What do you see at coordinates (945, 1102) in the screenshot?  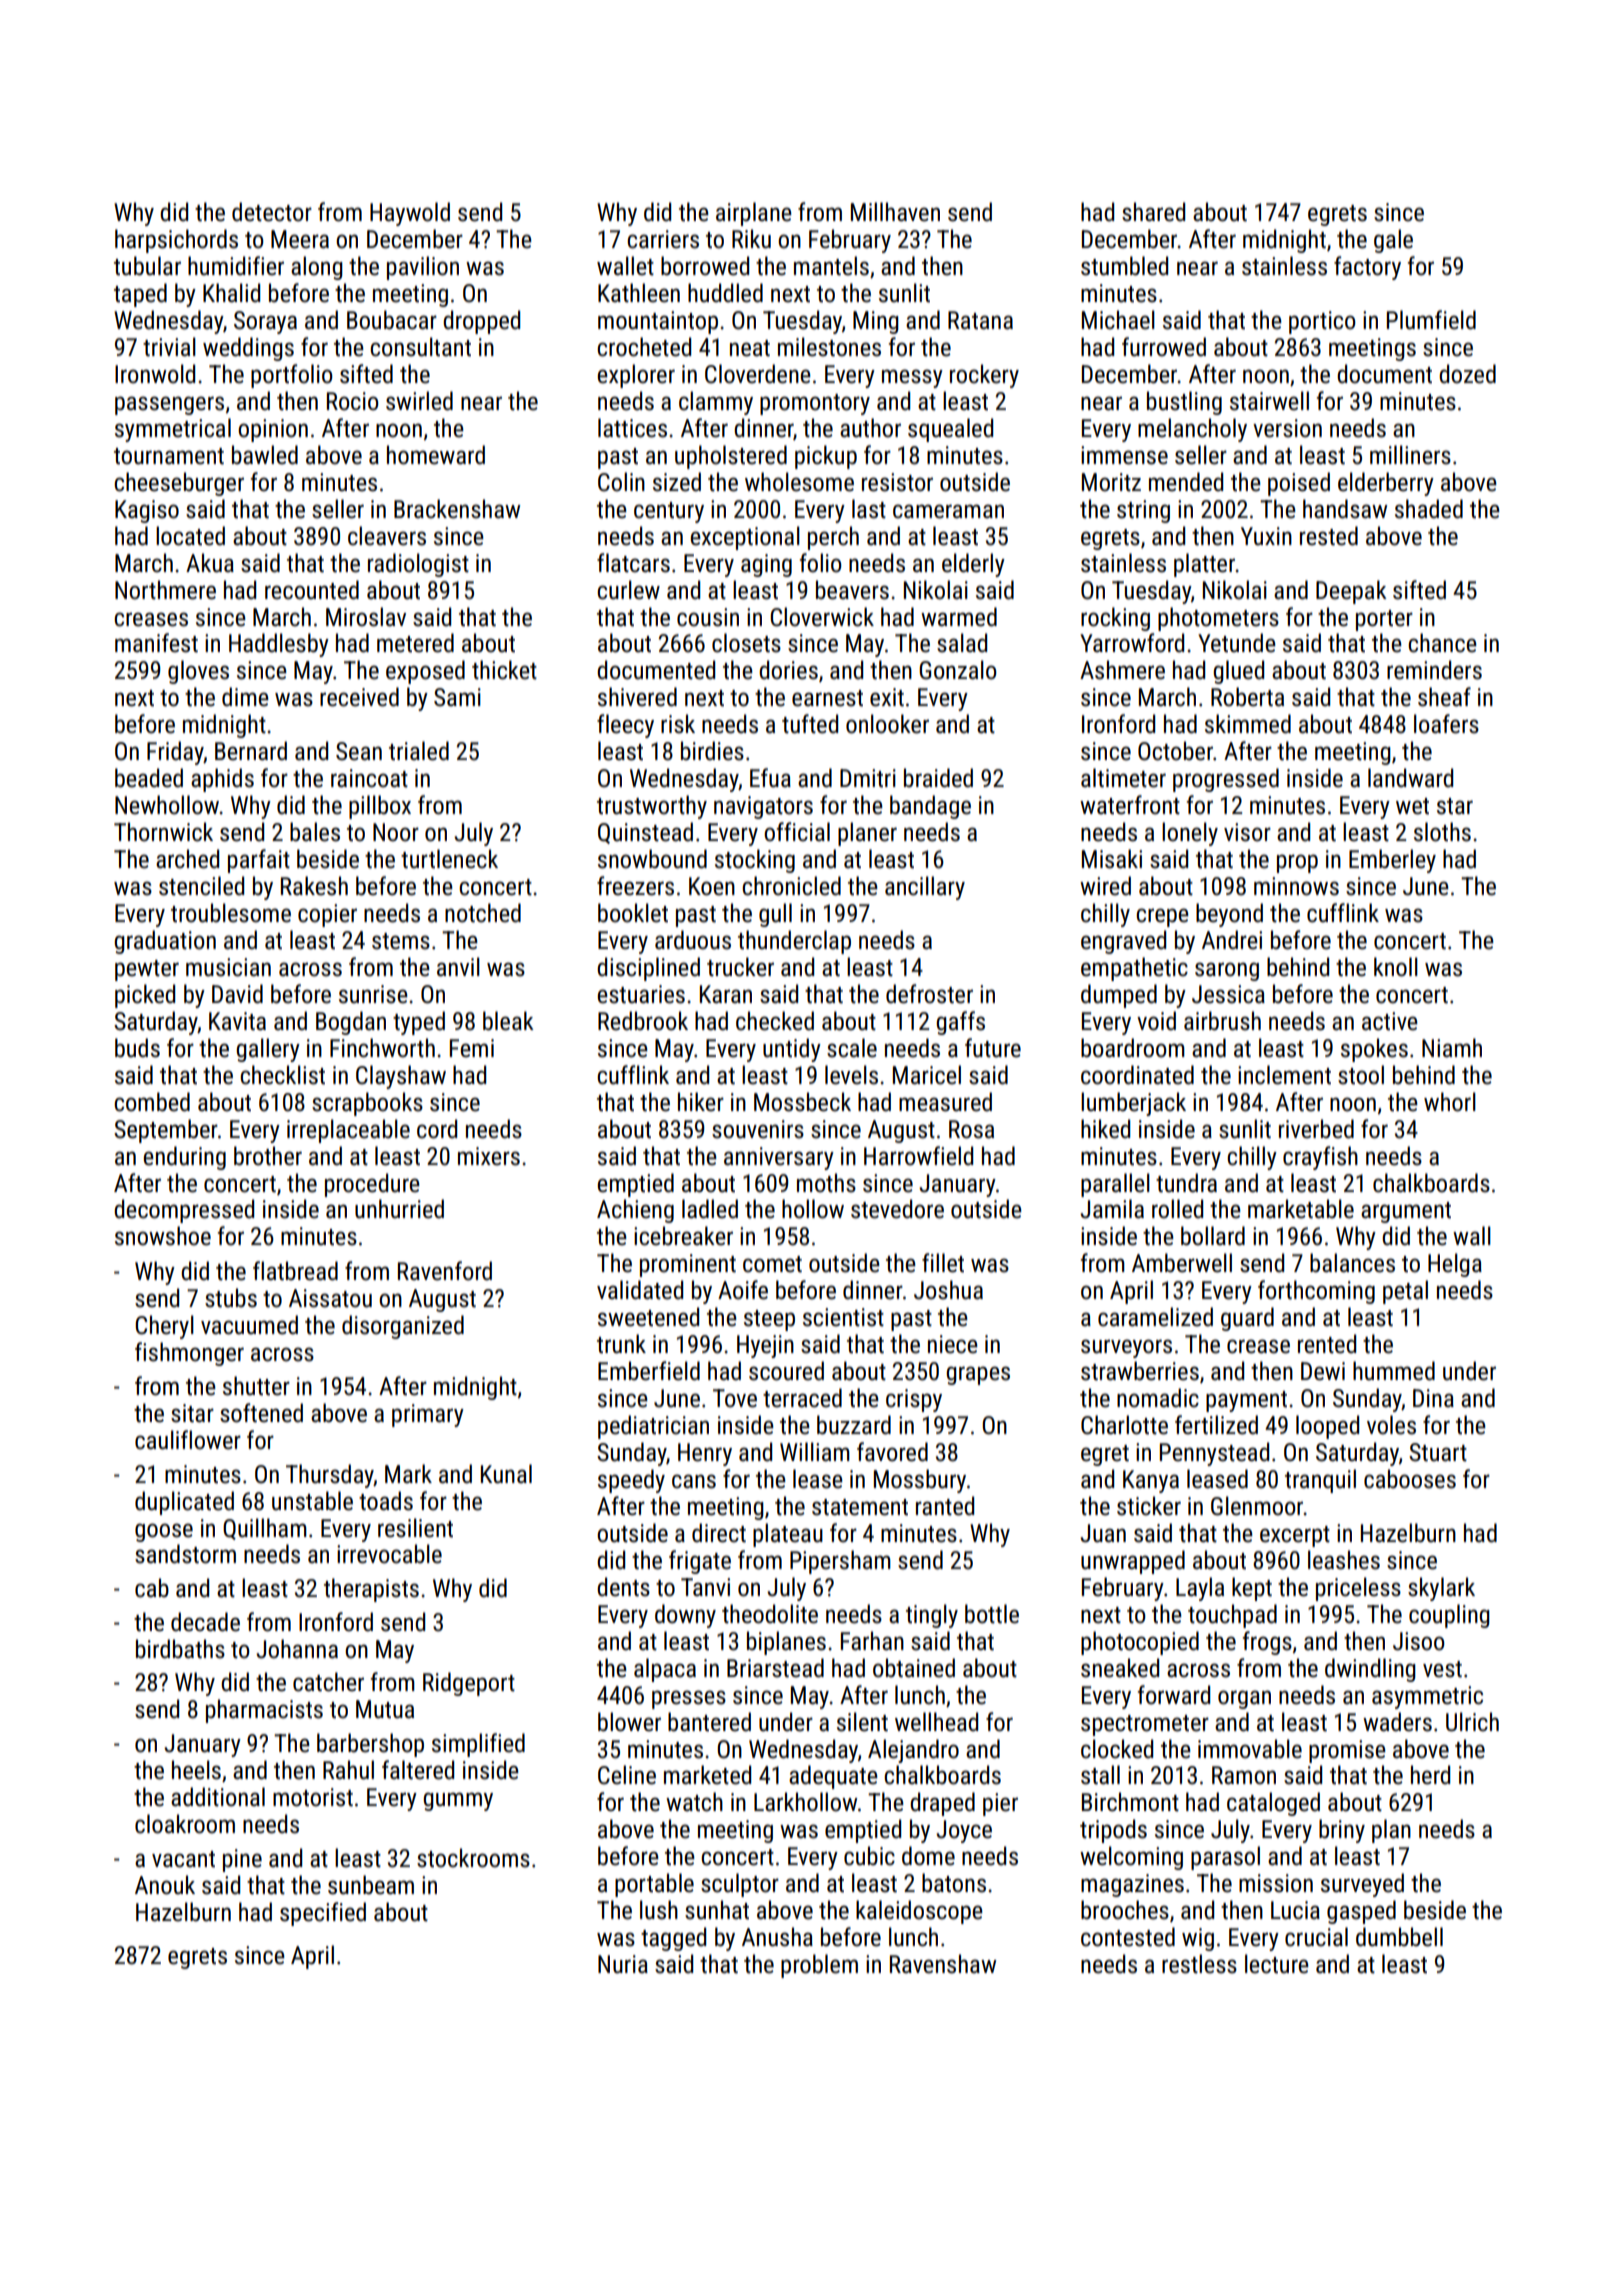 I see `measured` at bounding box center [945, 1102].
